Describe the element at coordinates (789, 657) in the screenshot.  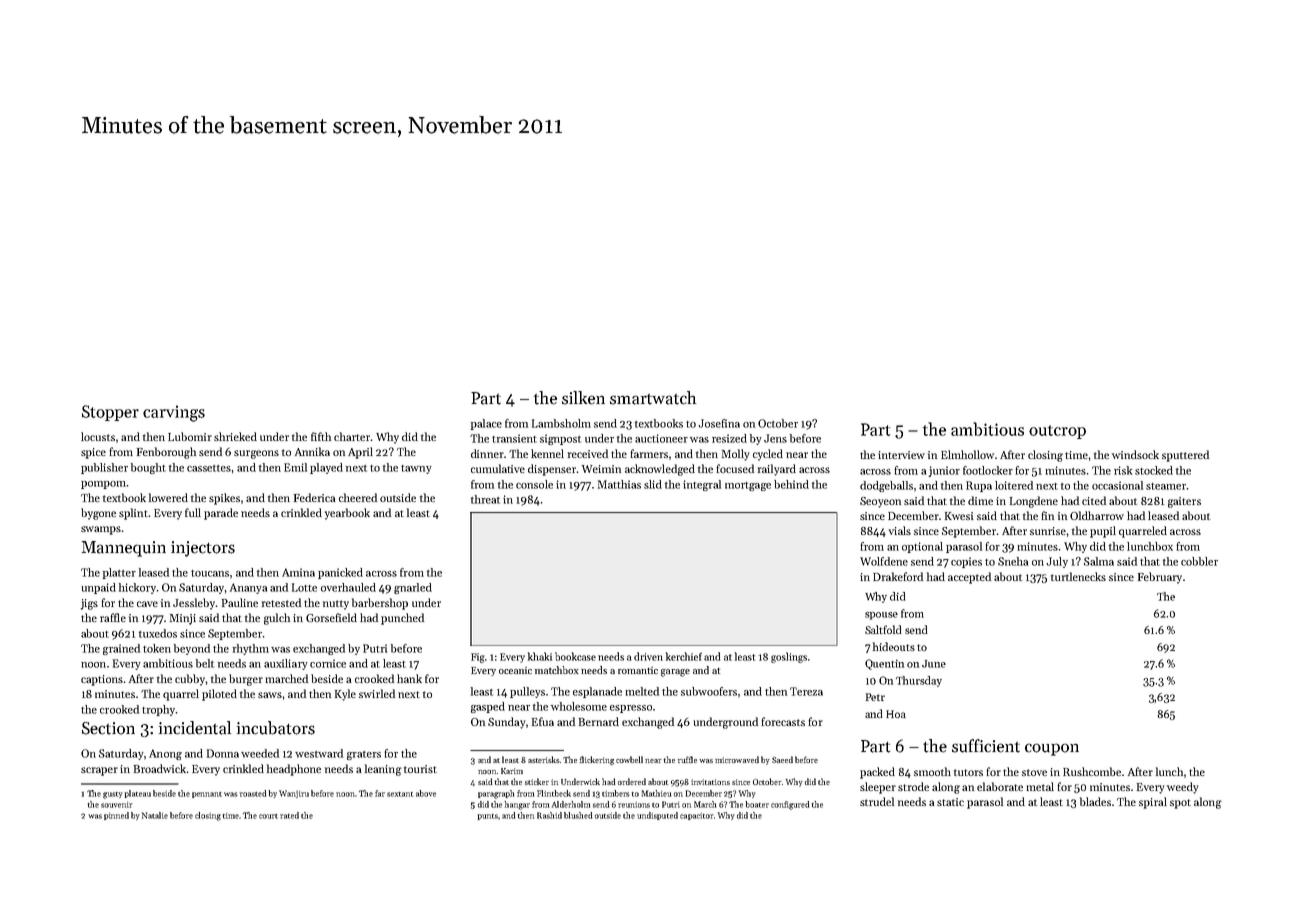
I see `goslings` at that location.
